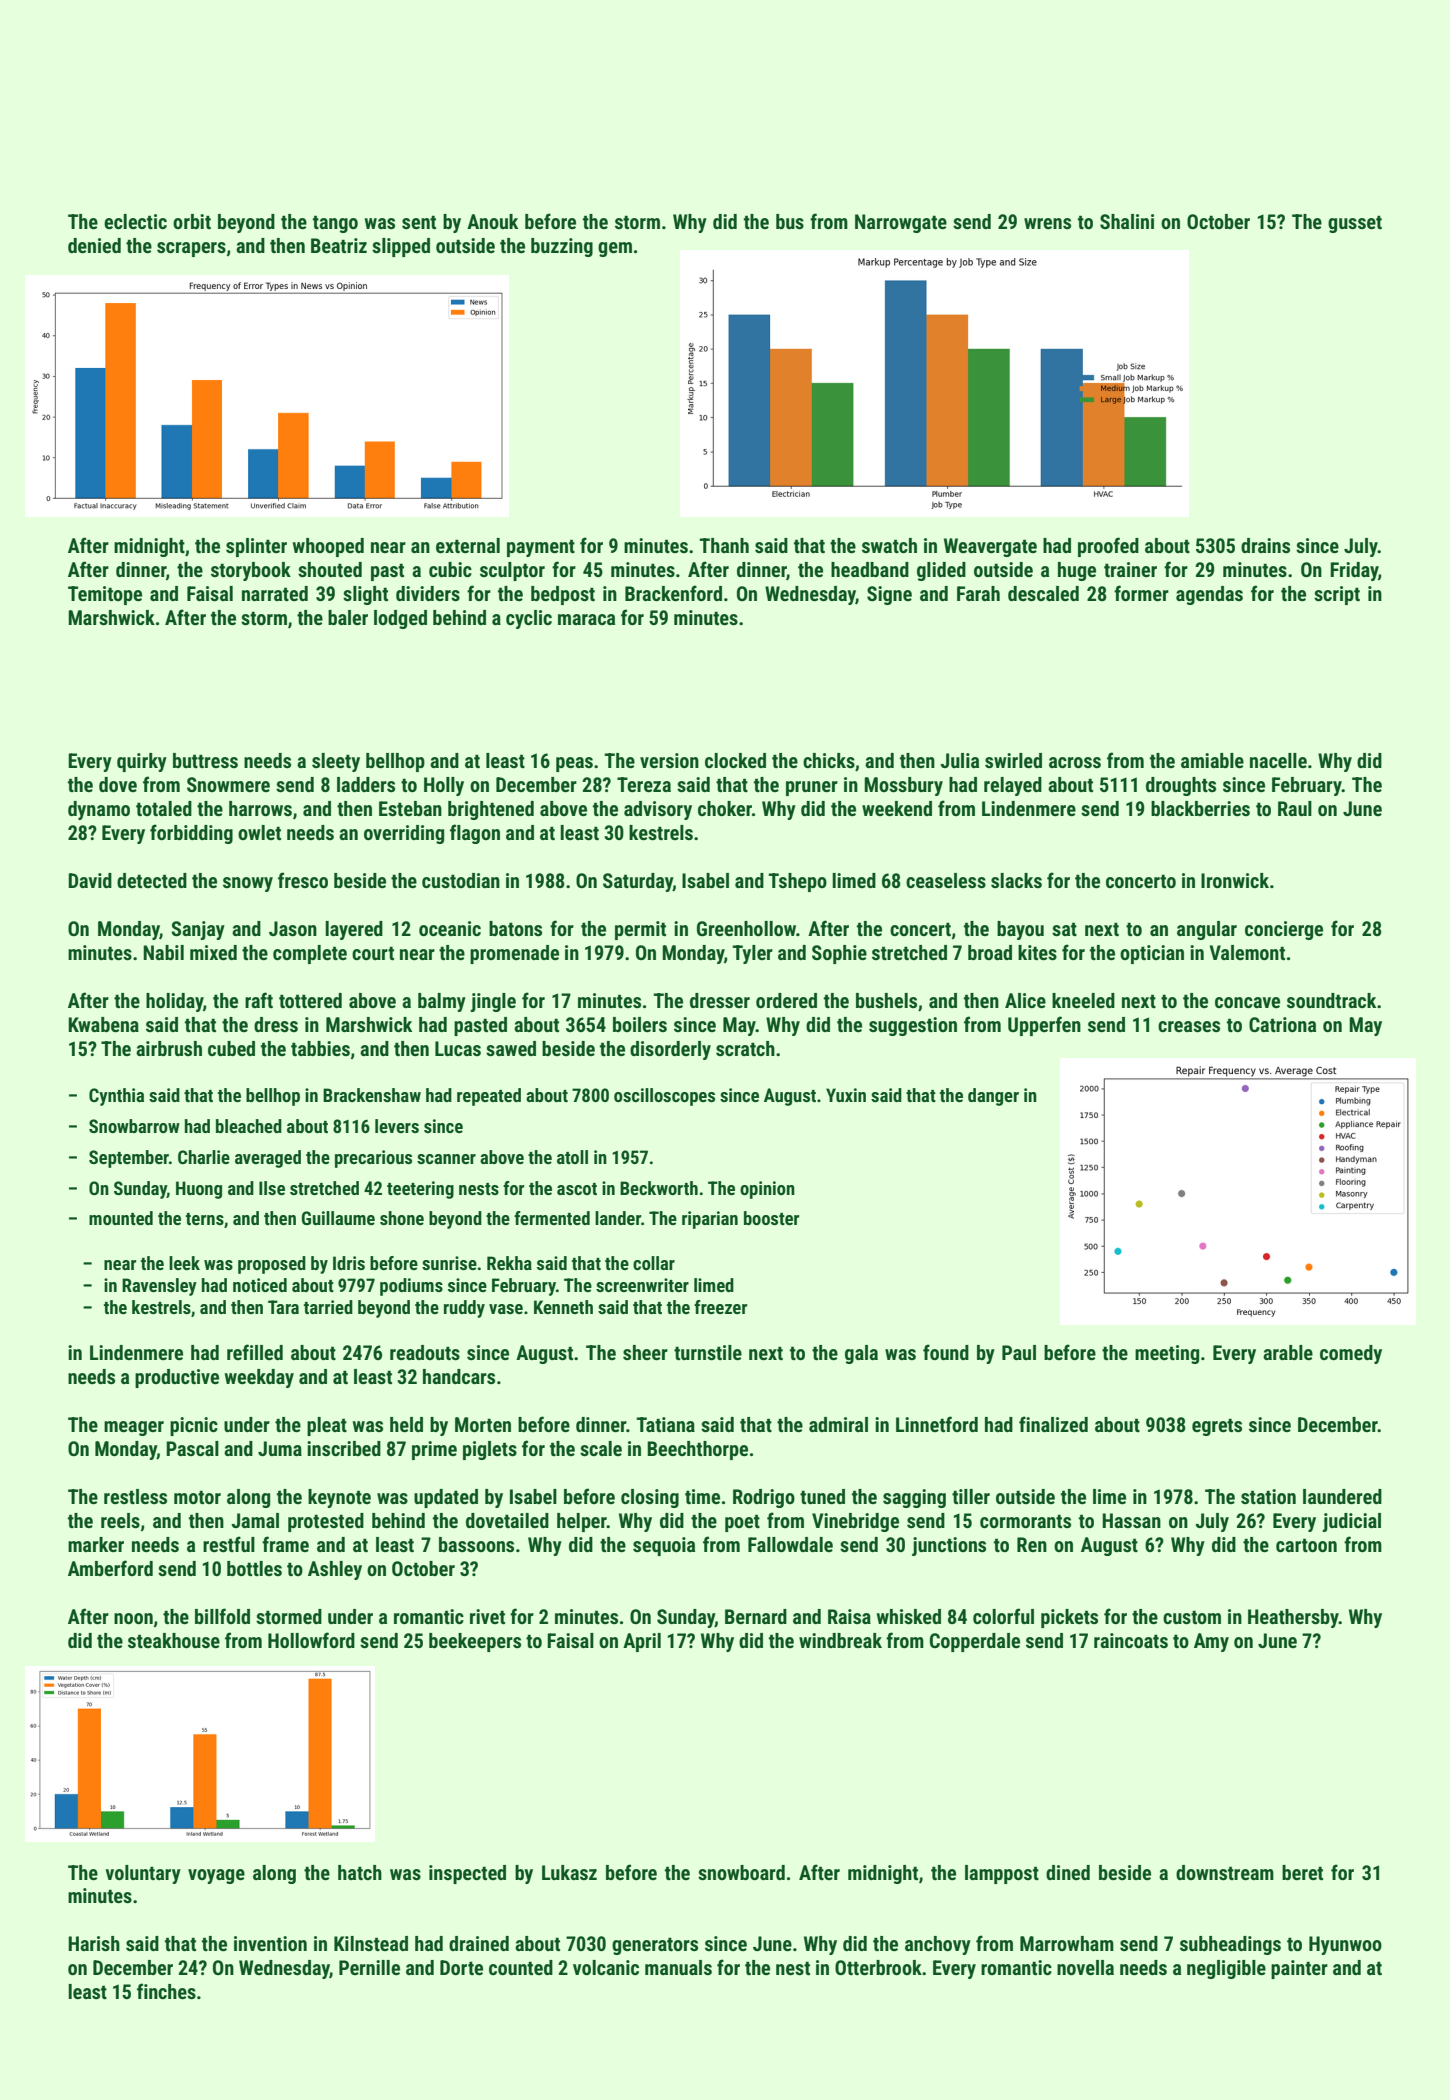 Image resolution: width=1450 pixels, height=2100 pixels. Describe the element at coordinates (870, 569) in the page. I see `headband` at that location.
